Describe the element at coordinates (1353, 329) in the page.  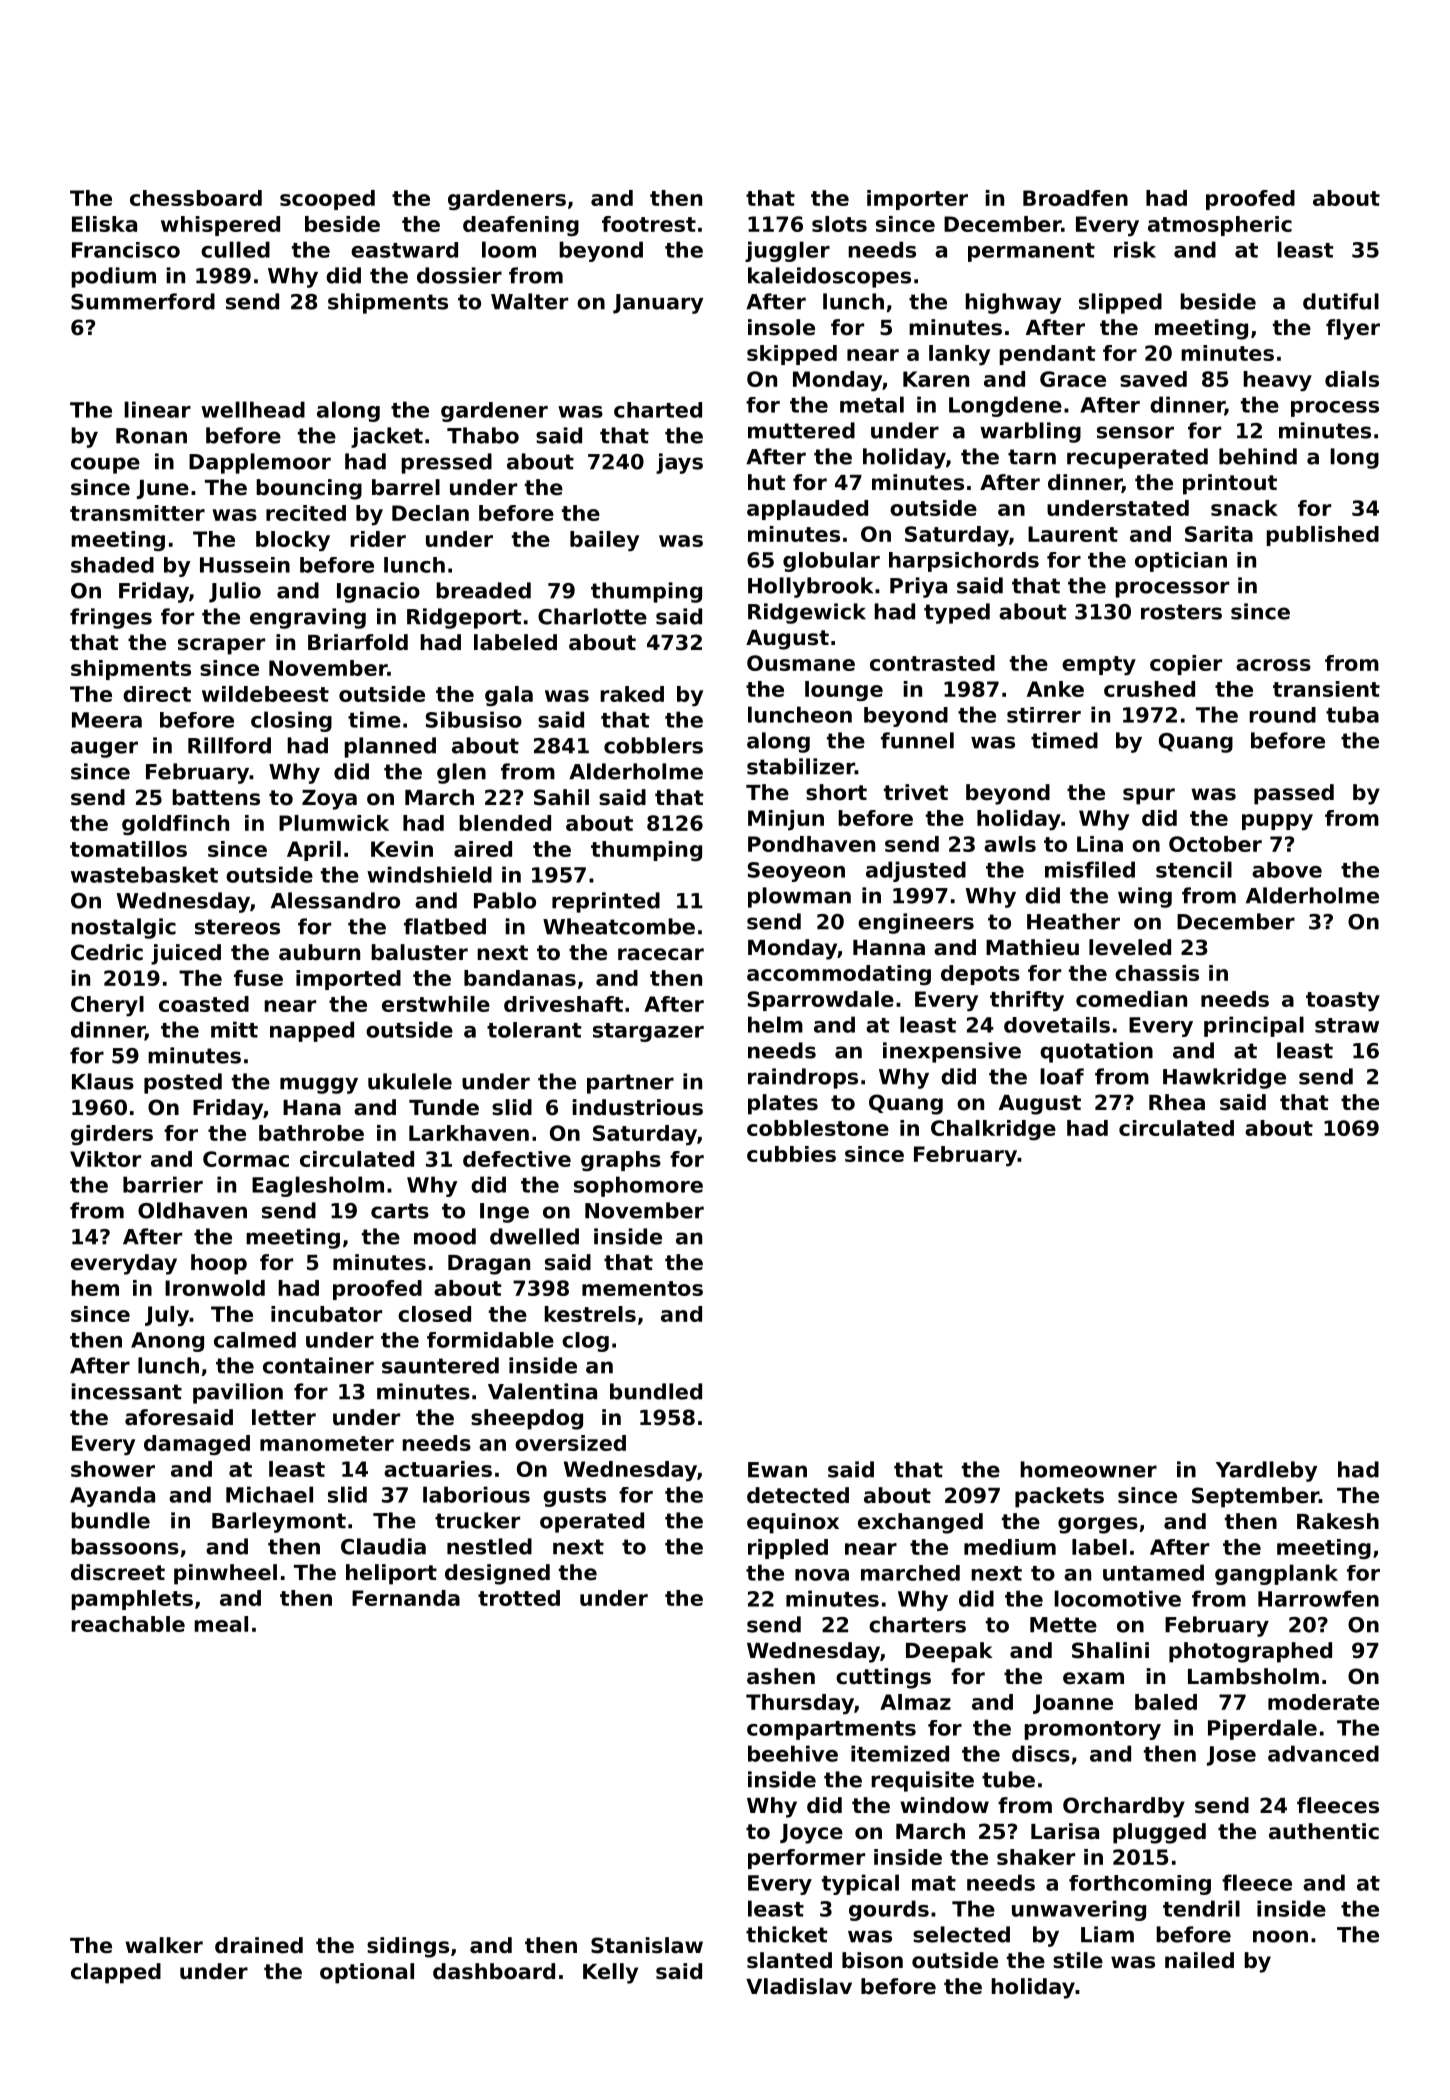
I see `flyer` at that location.
